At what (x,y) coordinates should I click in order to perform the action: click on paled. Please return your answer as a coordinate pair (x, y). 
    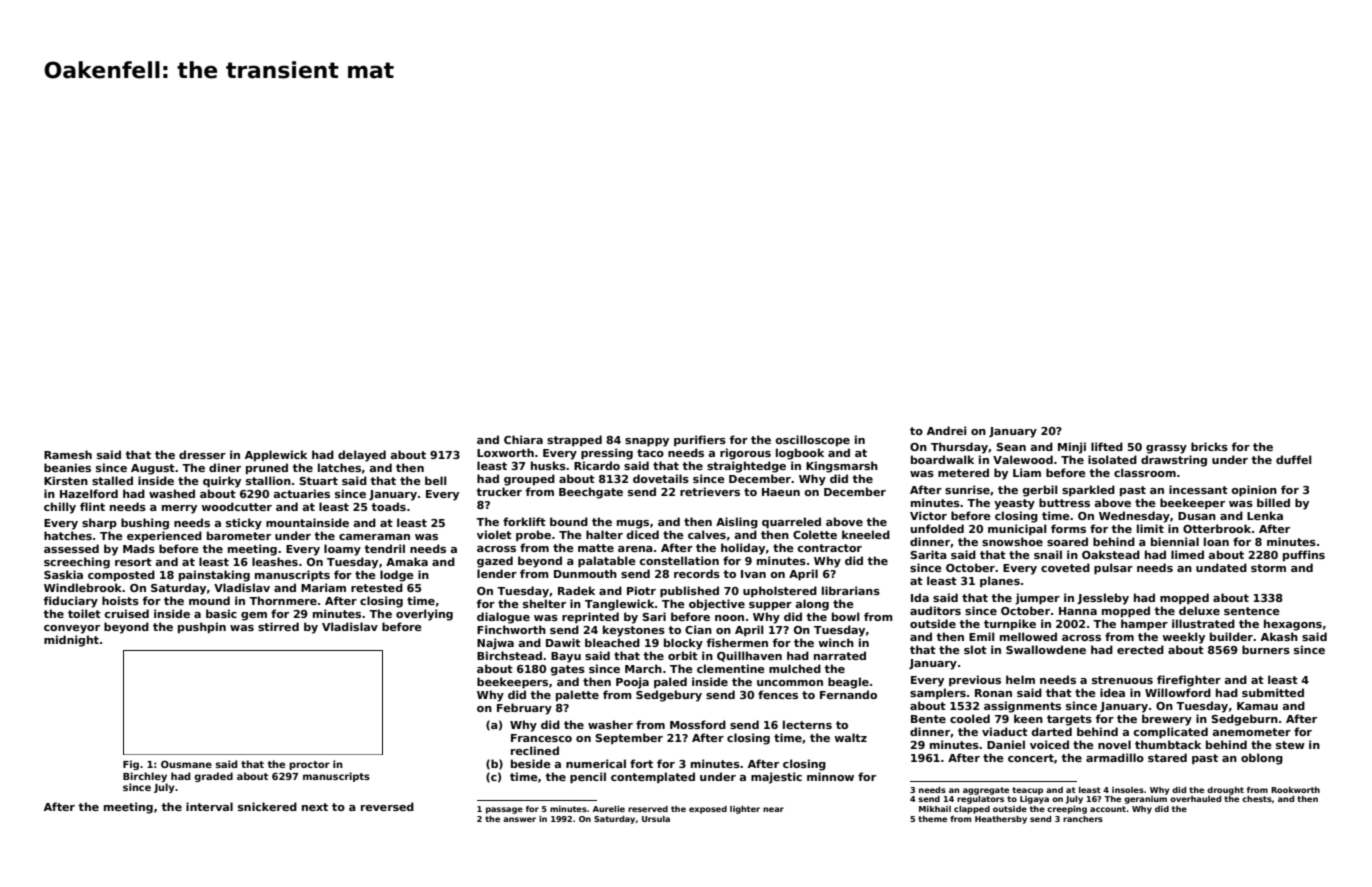
    Looking at the image, I should click on (670, 682).
